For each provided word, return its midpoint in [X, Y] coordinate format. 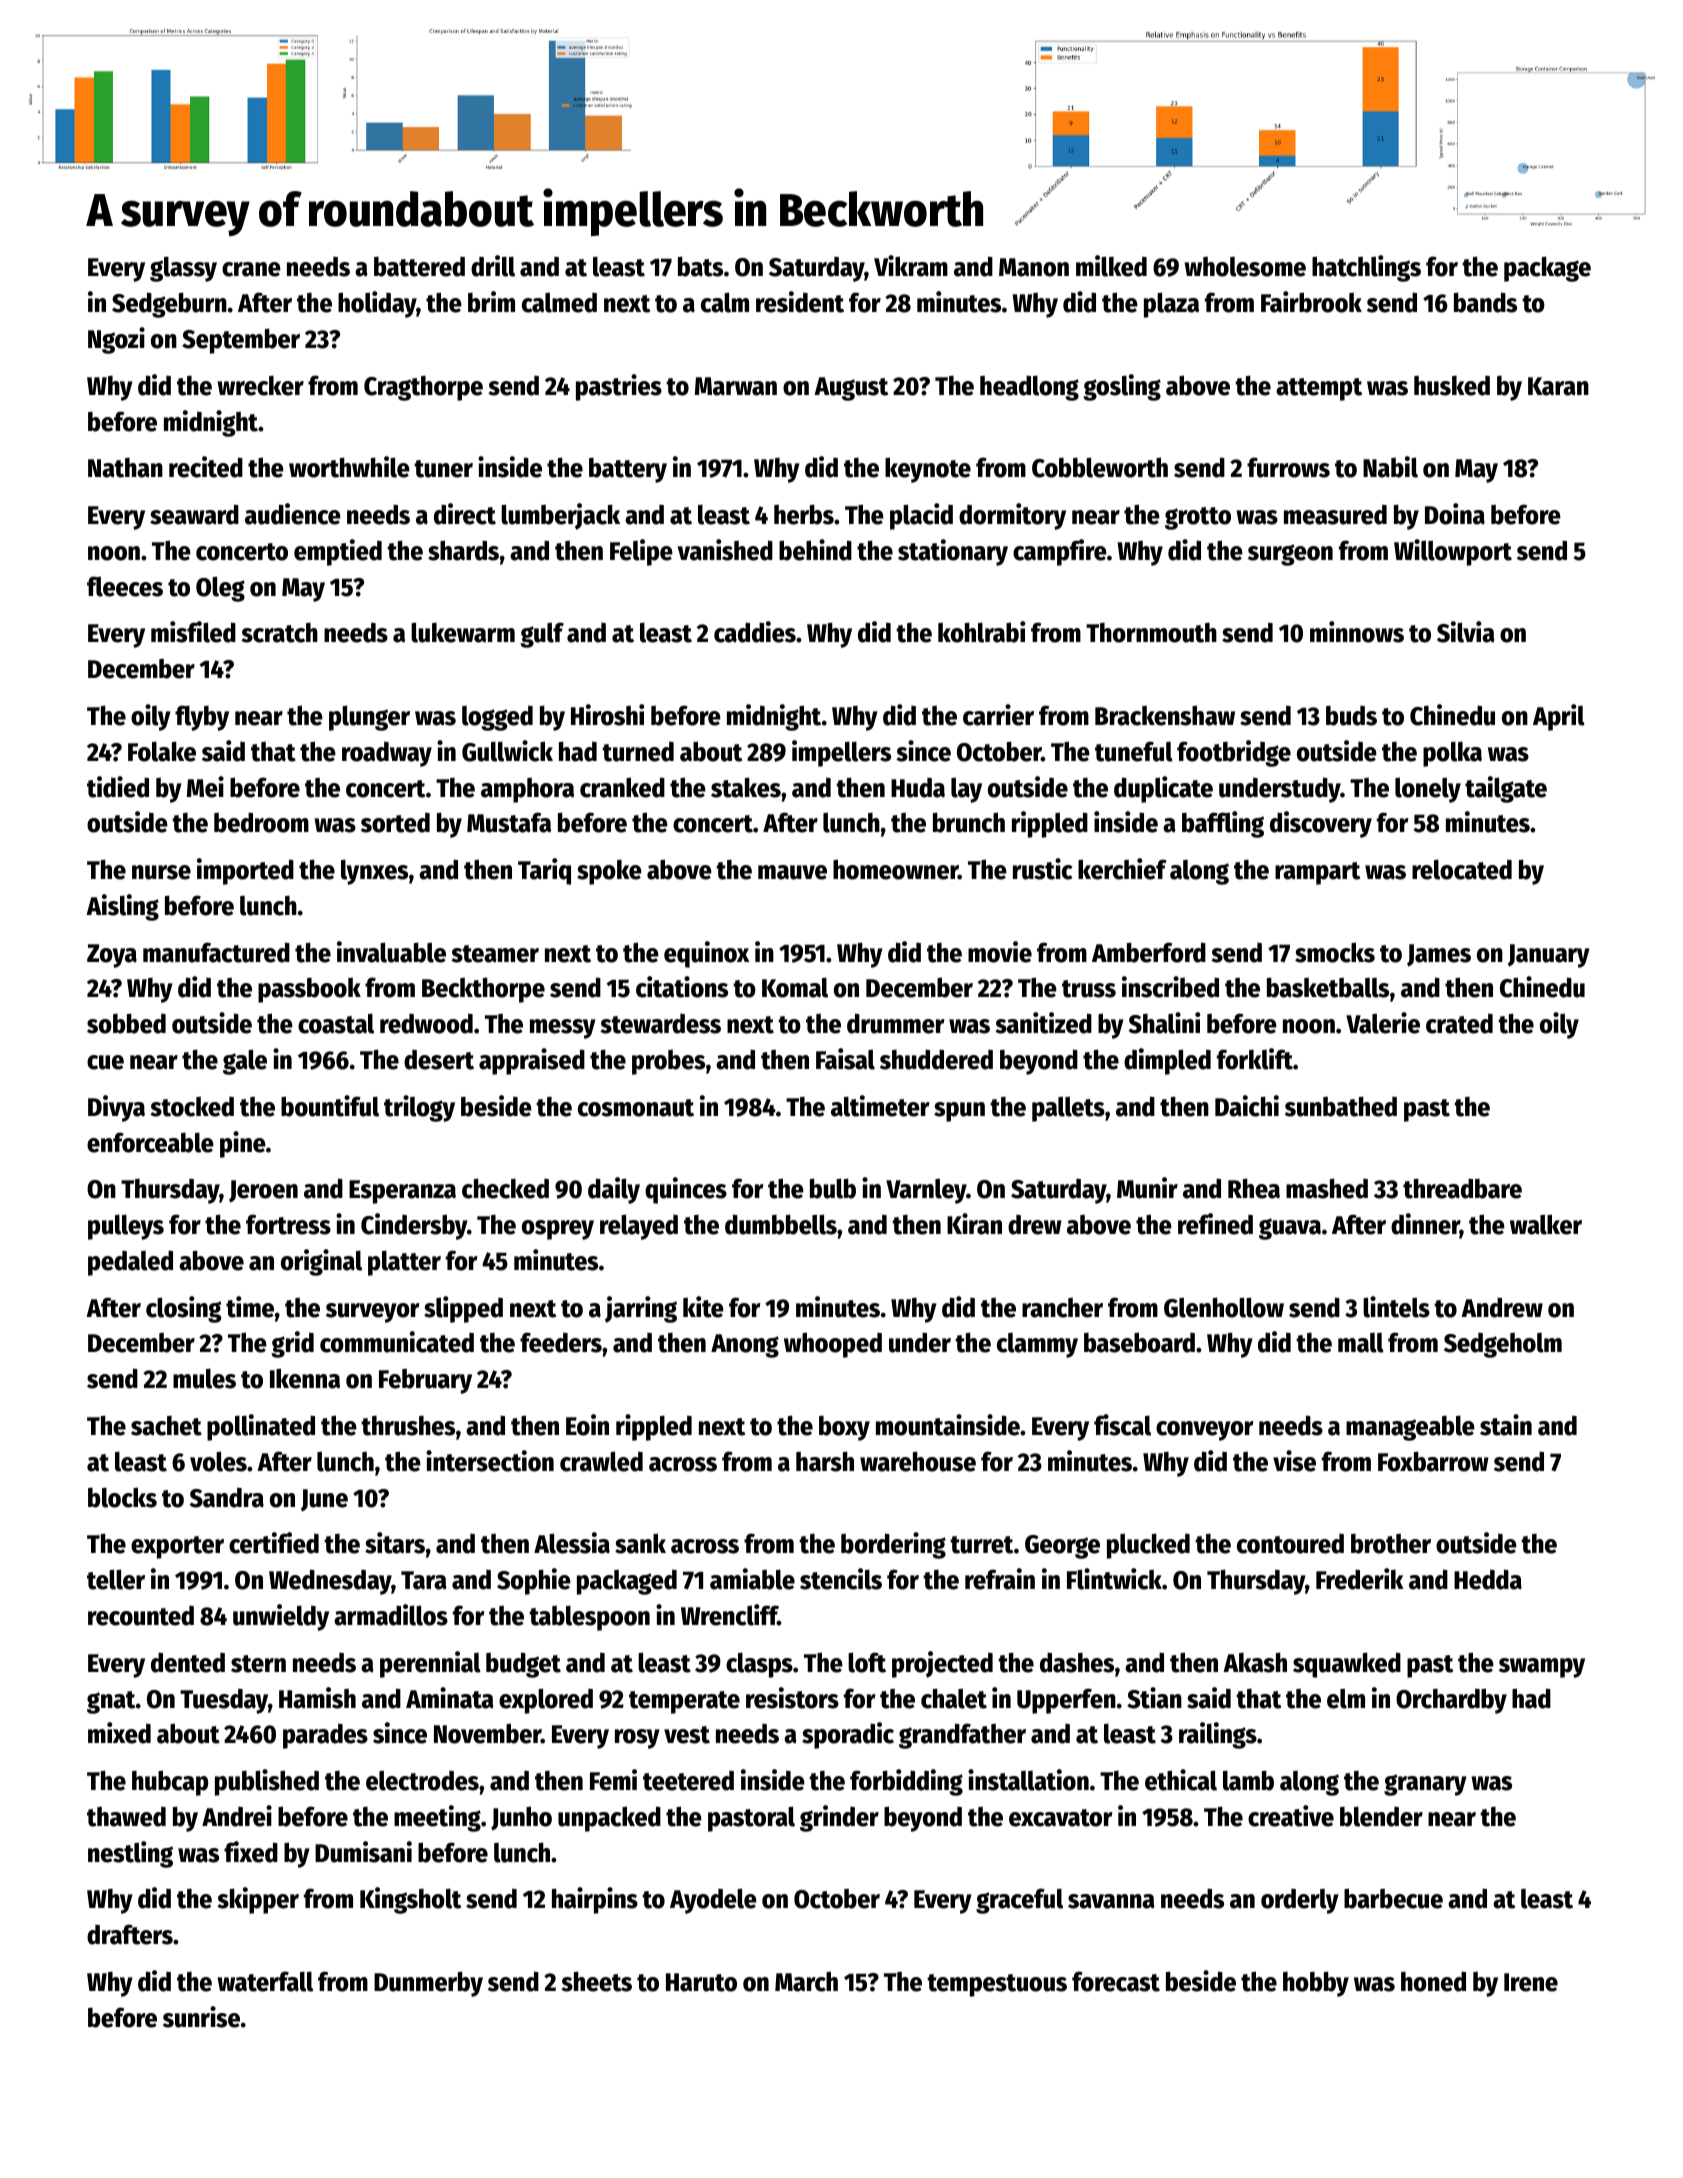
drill [493, 266]
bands [1485, 302]
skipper [258, 1900]
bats [700, 266]
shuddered [936, 1059]
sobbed [126, 1023]
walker [1546, 1224]
